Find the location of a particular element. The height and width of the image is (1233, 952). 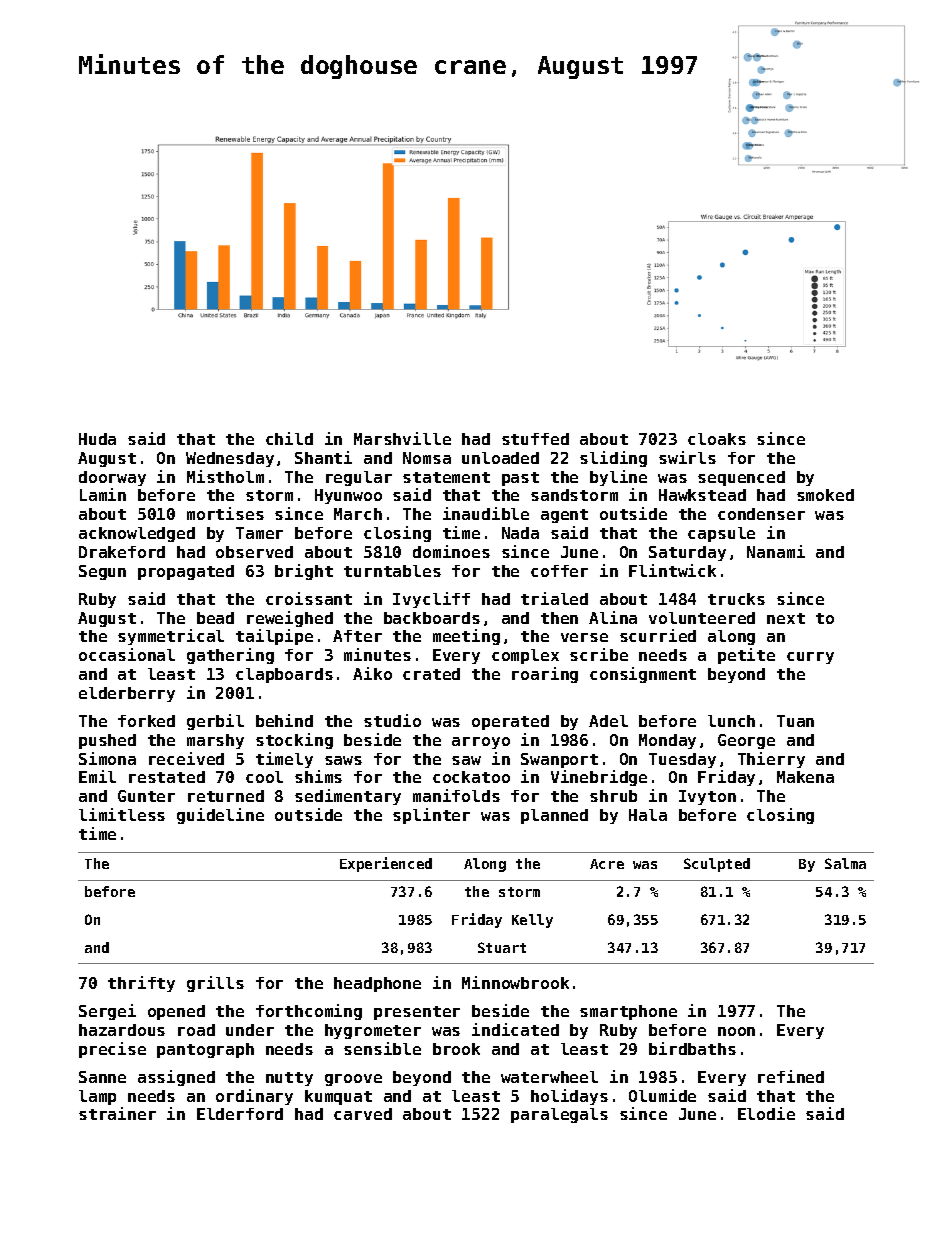

cloaks is located at coordinates (717, 439).
